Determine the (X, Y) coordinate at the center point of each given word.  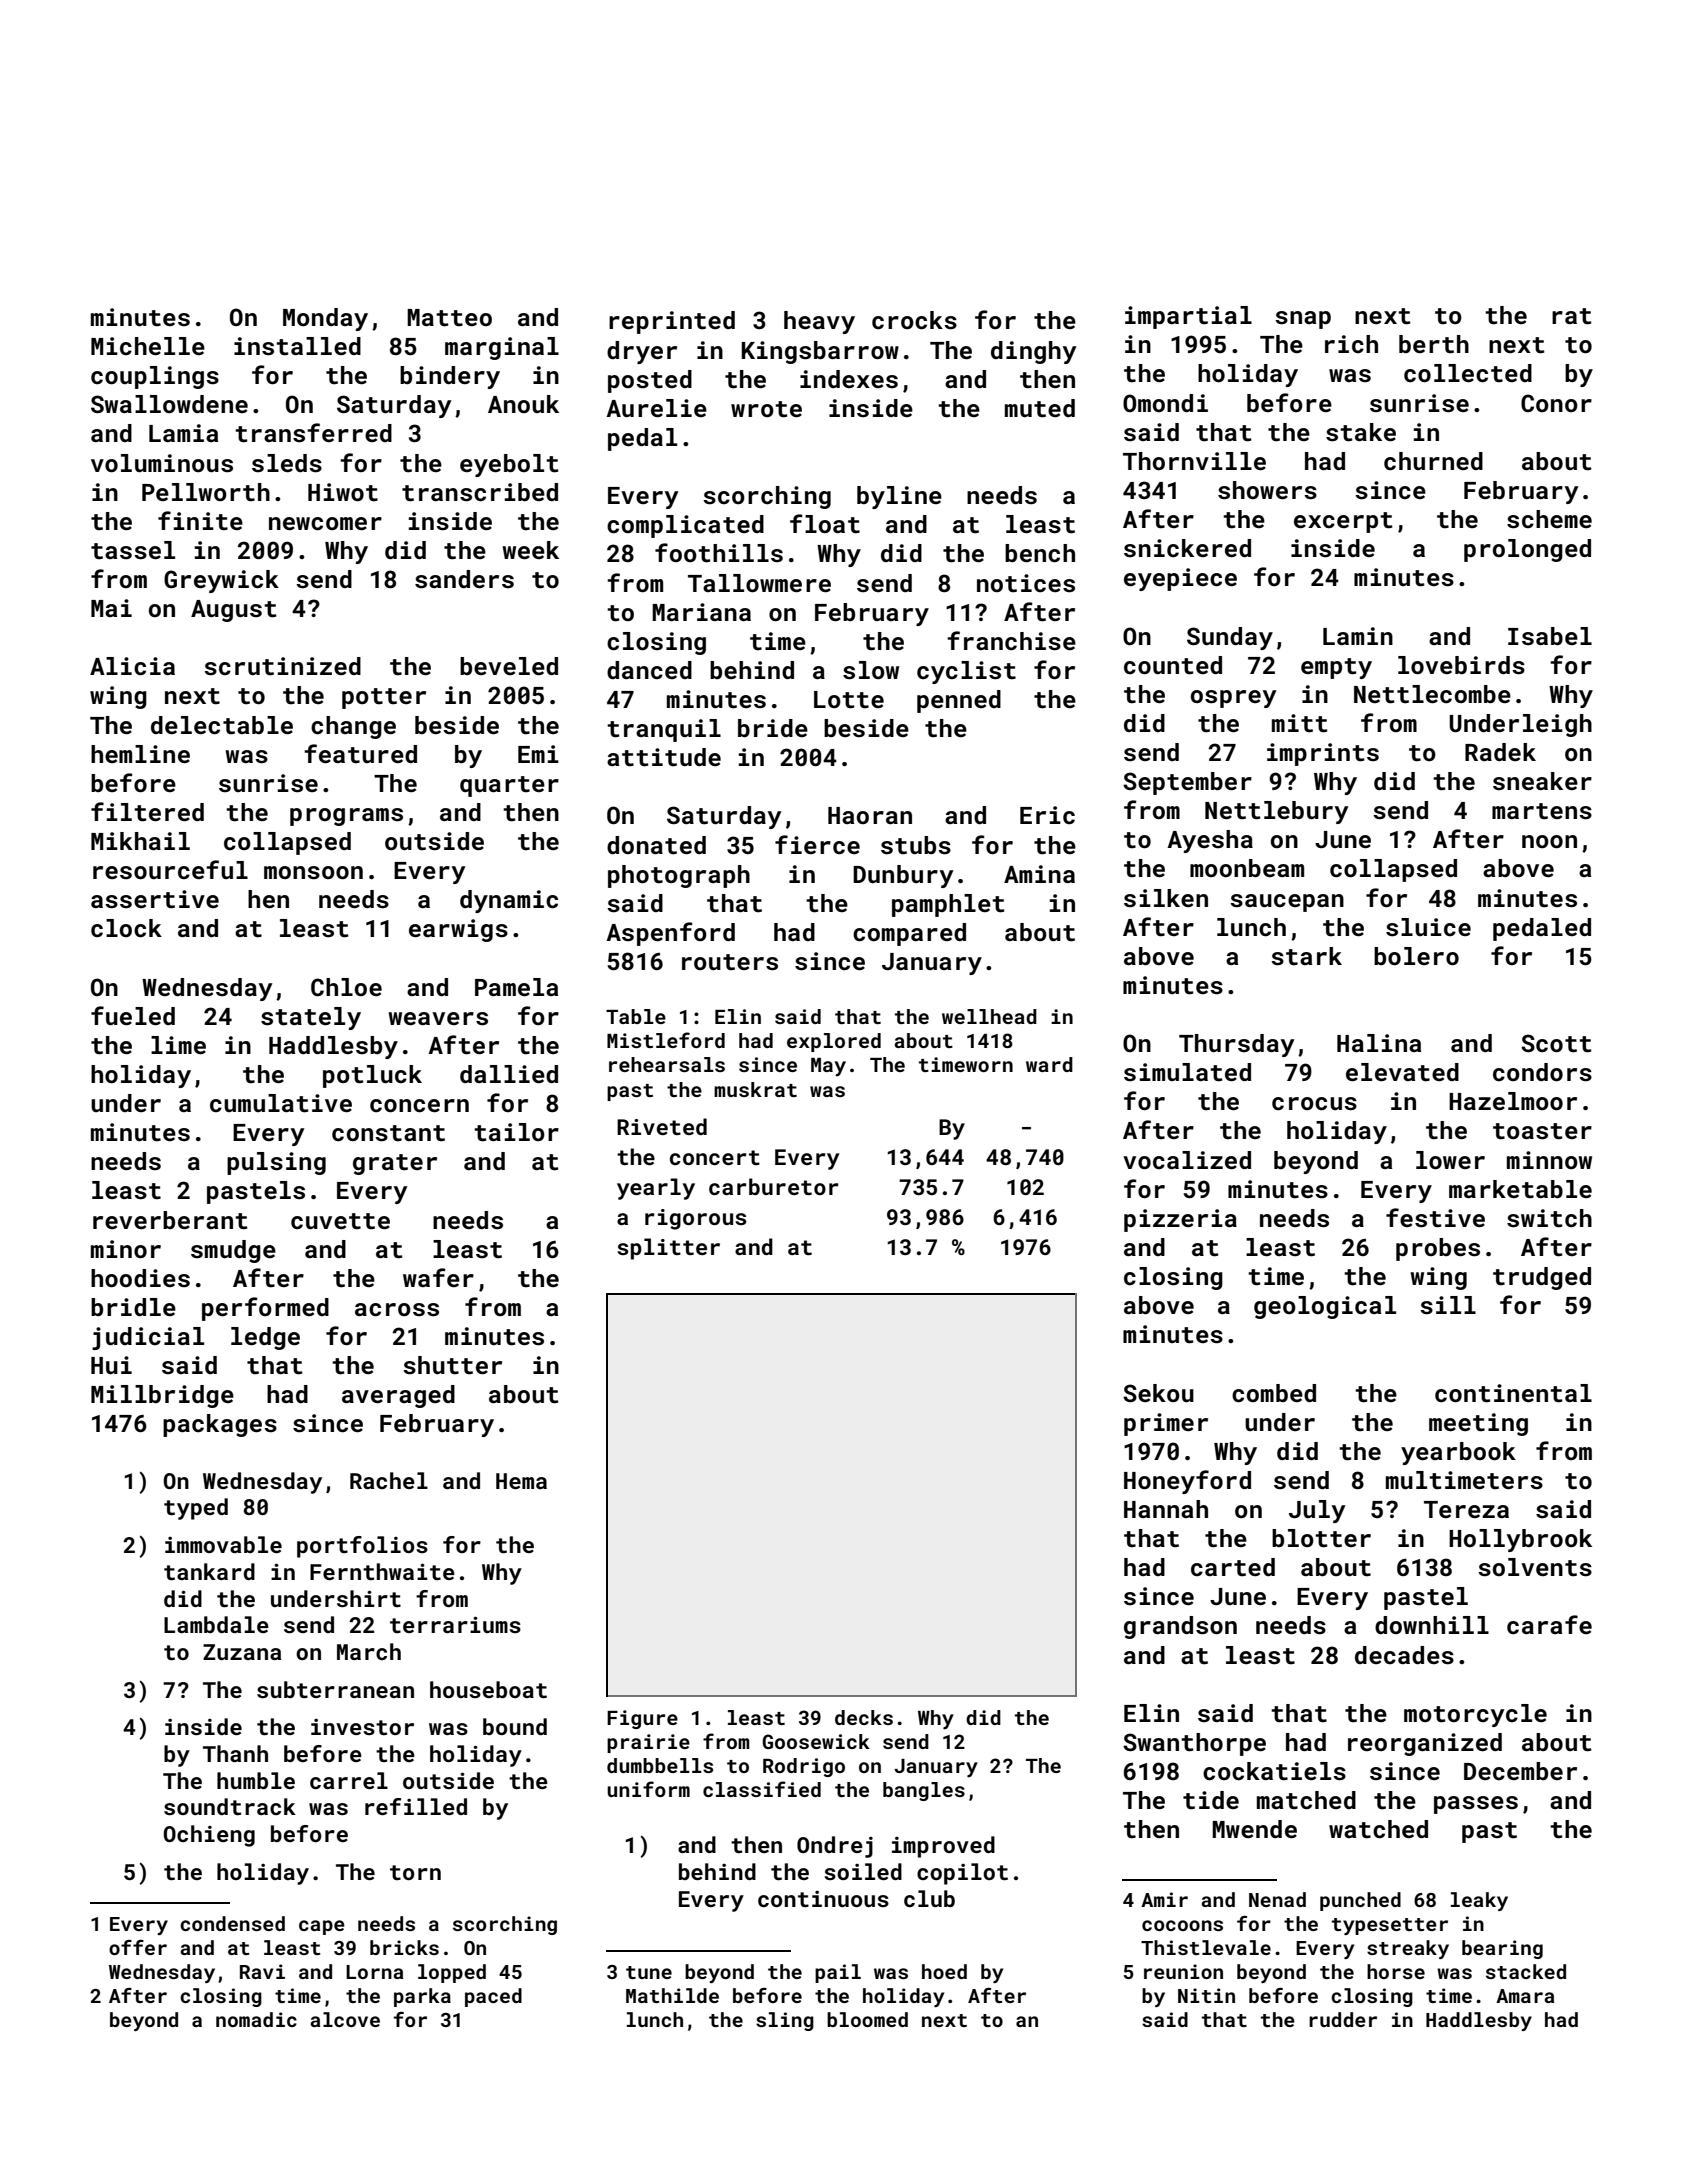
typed (196, 1509)
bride (773, 728)
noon (1549, 841)
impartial (1188, 317)
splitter (668, 1249)
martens (1542, 811)
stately (311, 1018)
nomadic (256, 2019)
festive (1435, 1218)
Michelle (148, 346)
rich (1351, 344)
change (353, 727)
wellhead (989, 1016)
